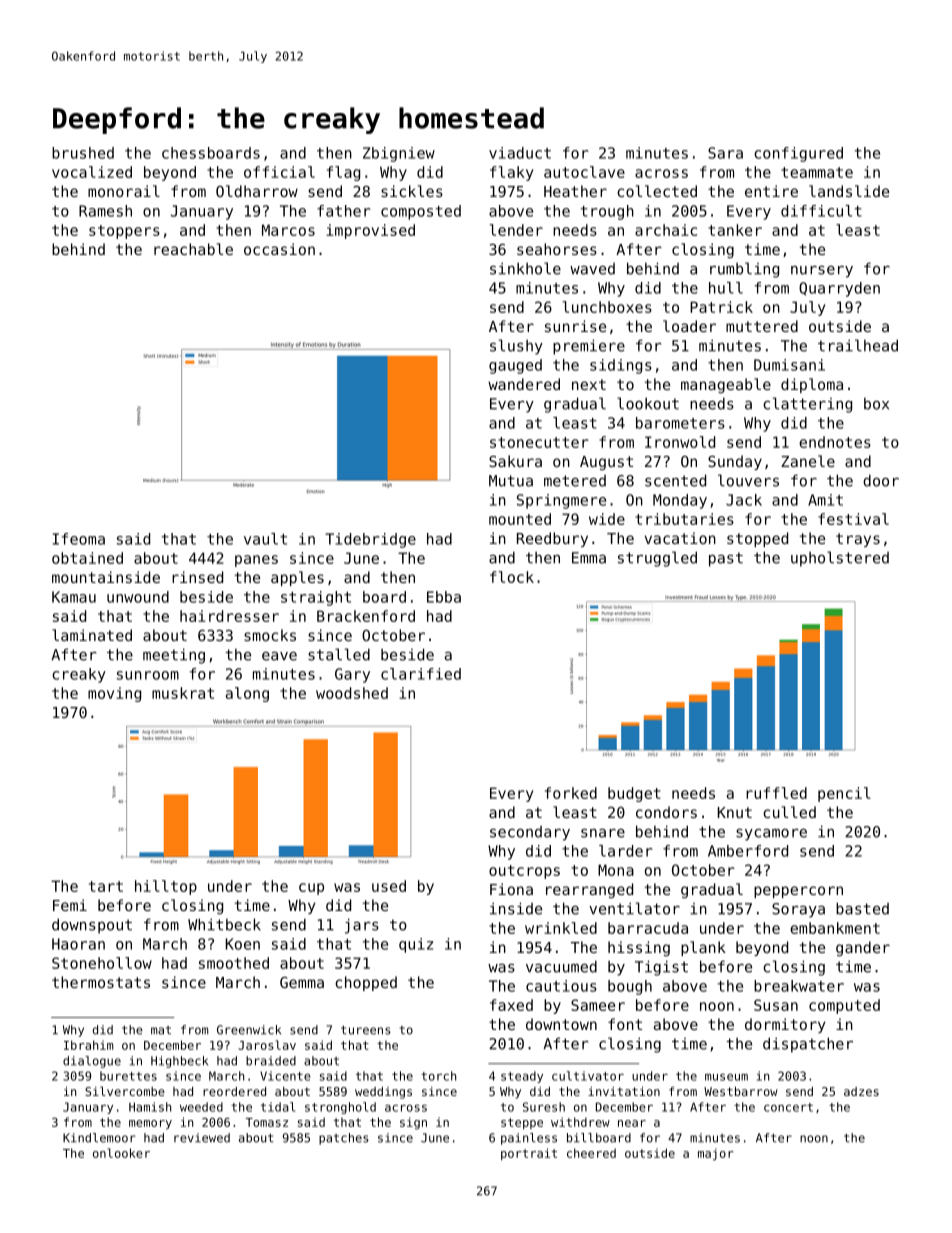  What do you see at coordinates (680, 423) in the screenshot?
I see `barometers` at bounding box center [680, 423].
